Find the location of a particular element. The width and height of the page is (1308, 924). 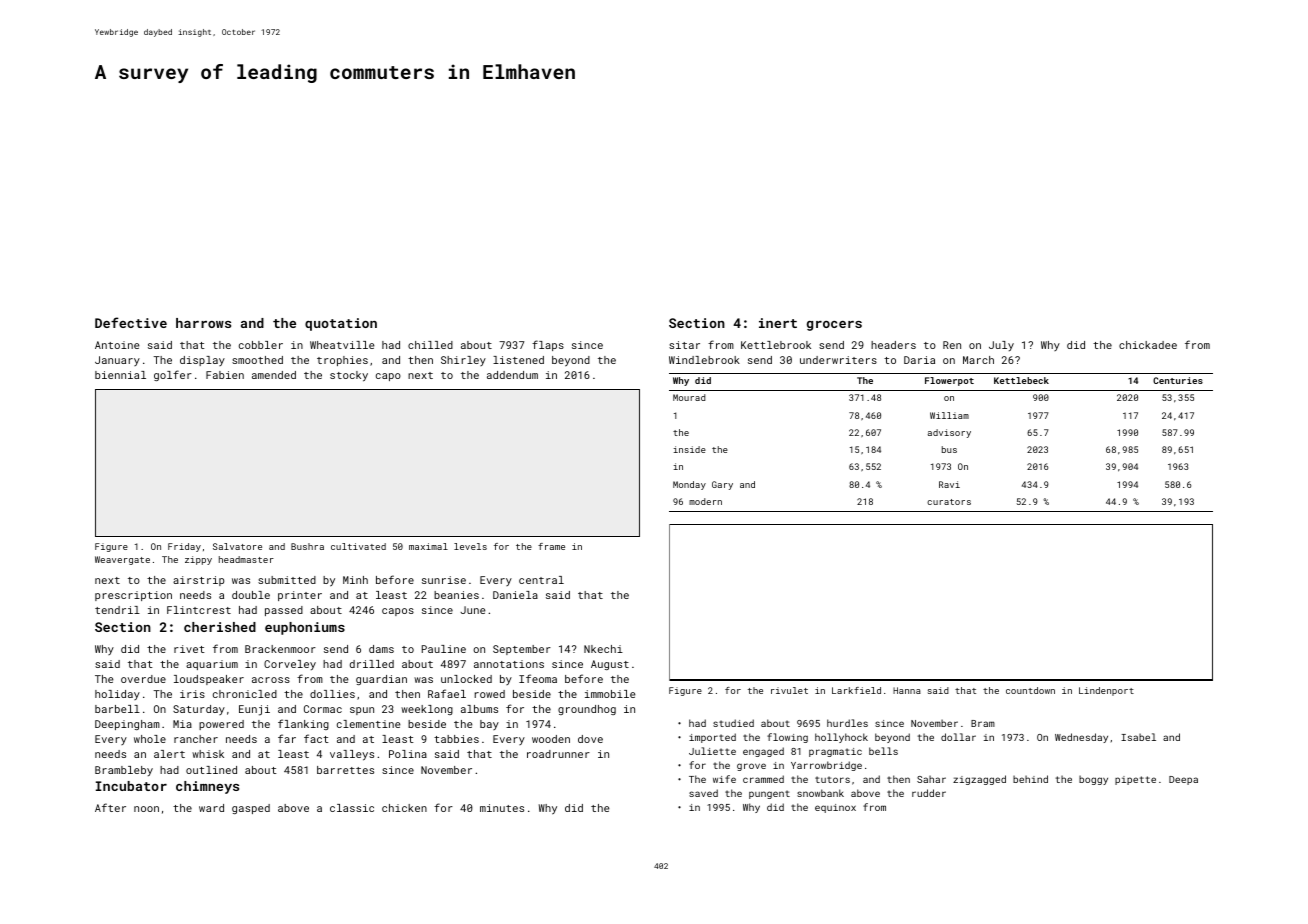

drilled is located at coordinates (372, 664).
